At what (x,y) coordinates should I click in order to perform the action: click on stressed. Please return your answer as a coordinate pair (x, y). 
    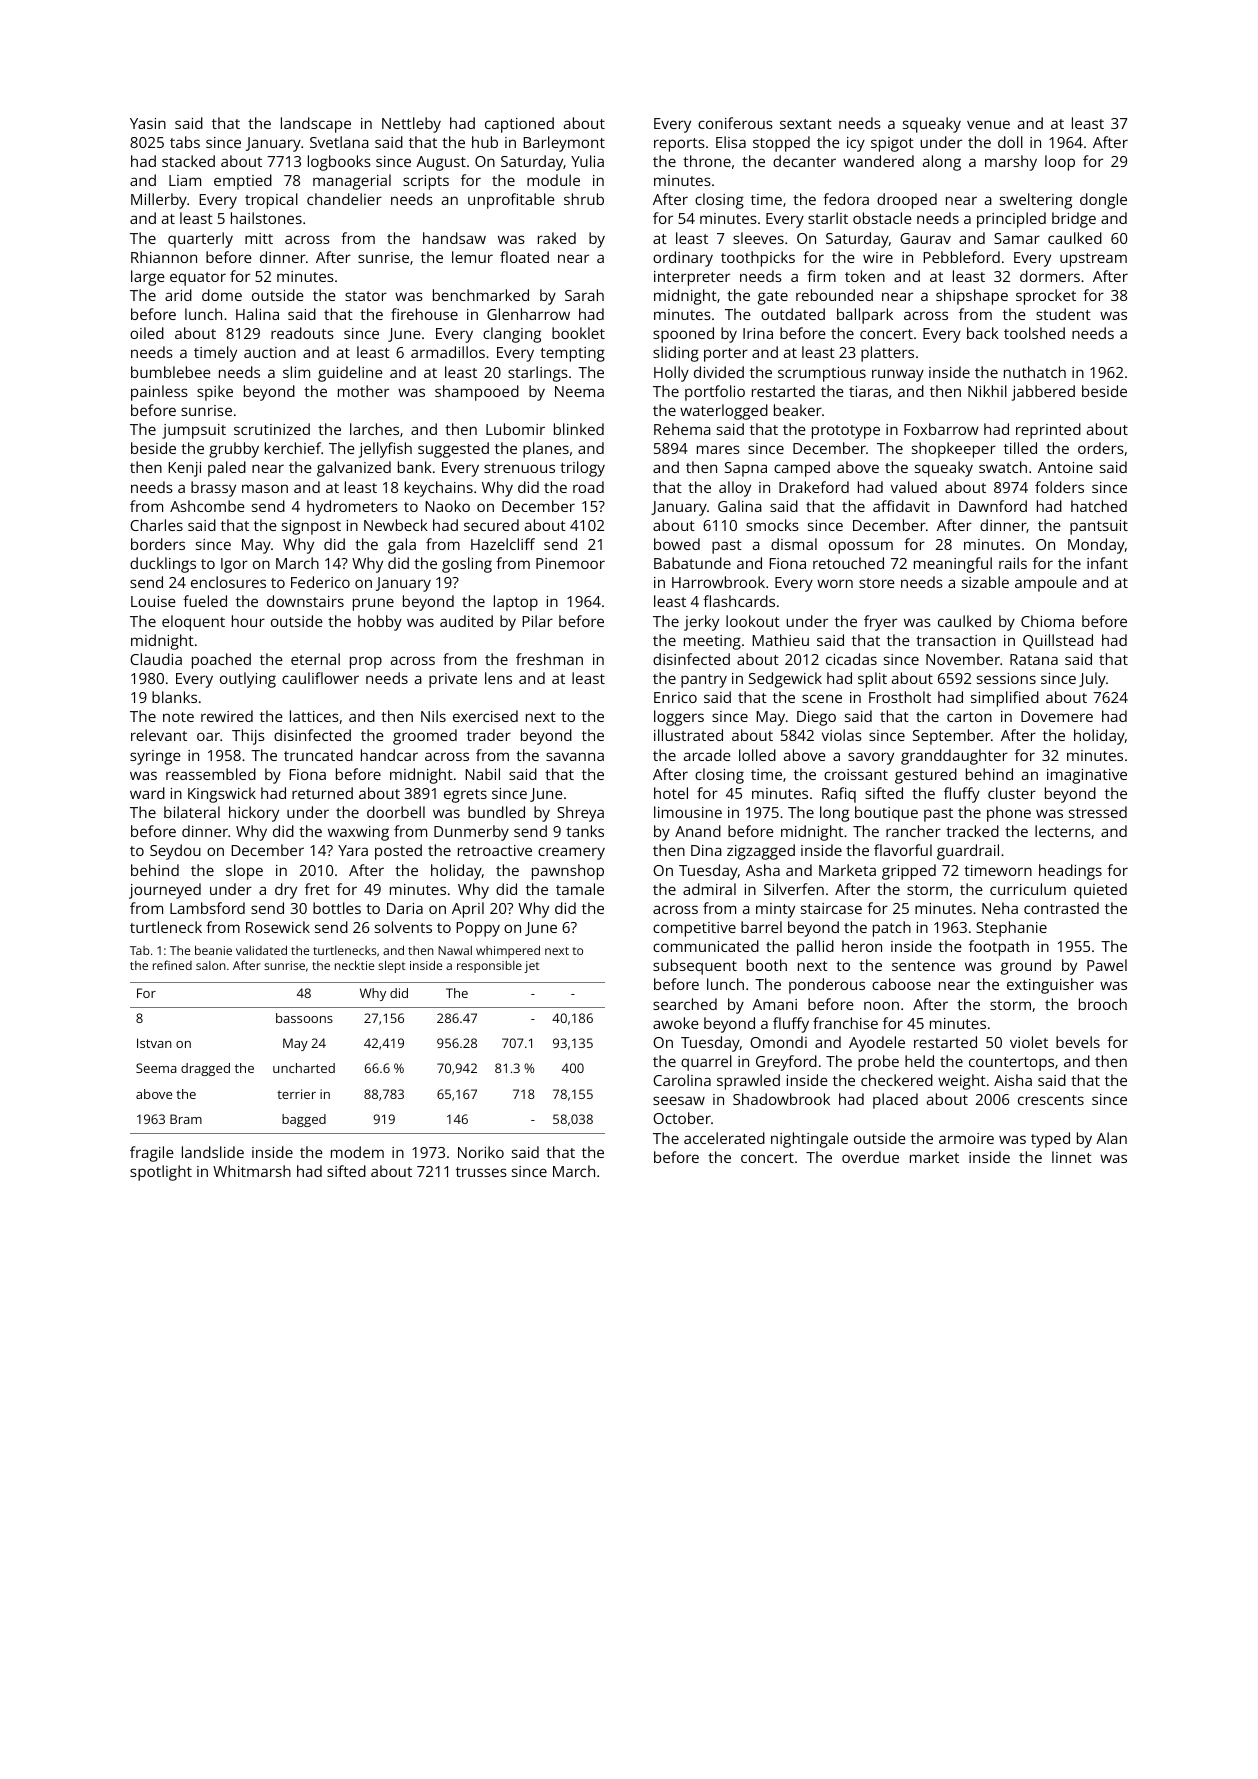
    Looking at the image, I should click on (1098, 812).
